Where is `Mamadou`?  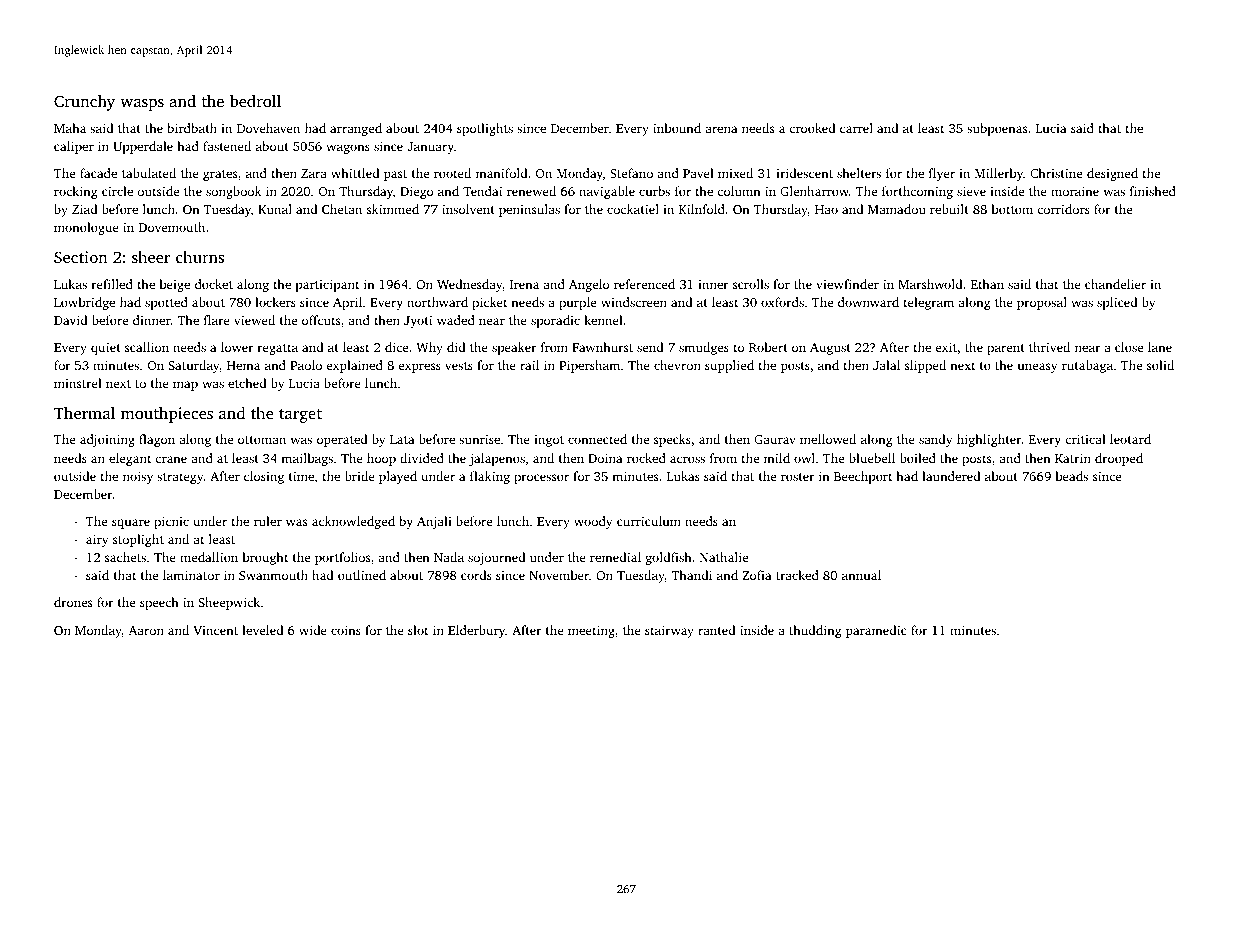 Mamadou is located at coordinates (897, 209).
